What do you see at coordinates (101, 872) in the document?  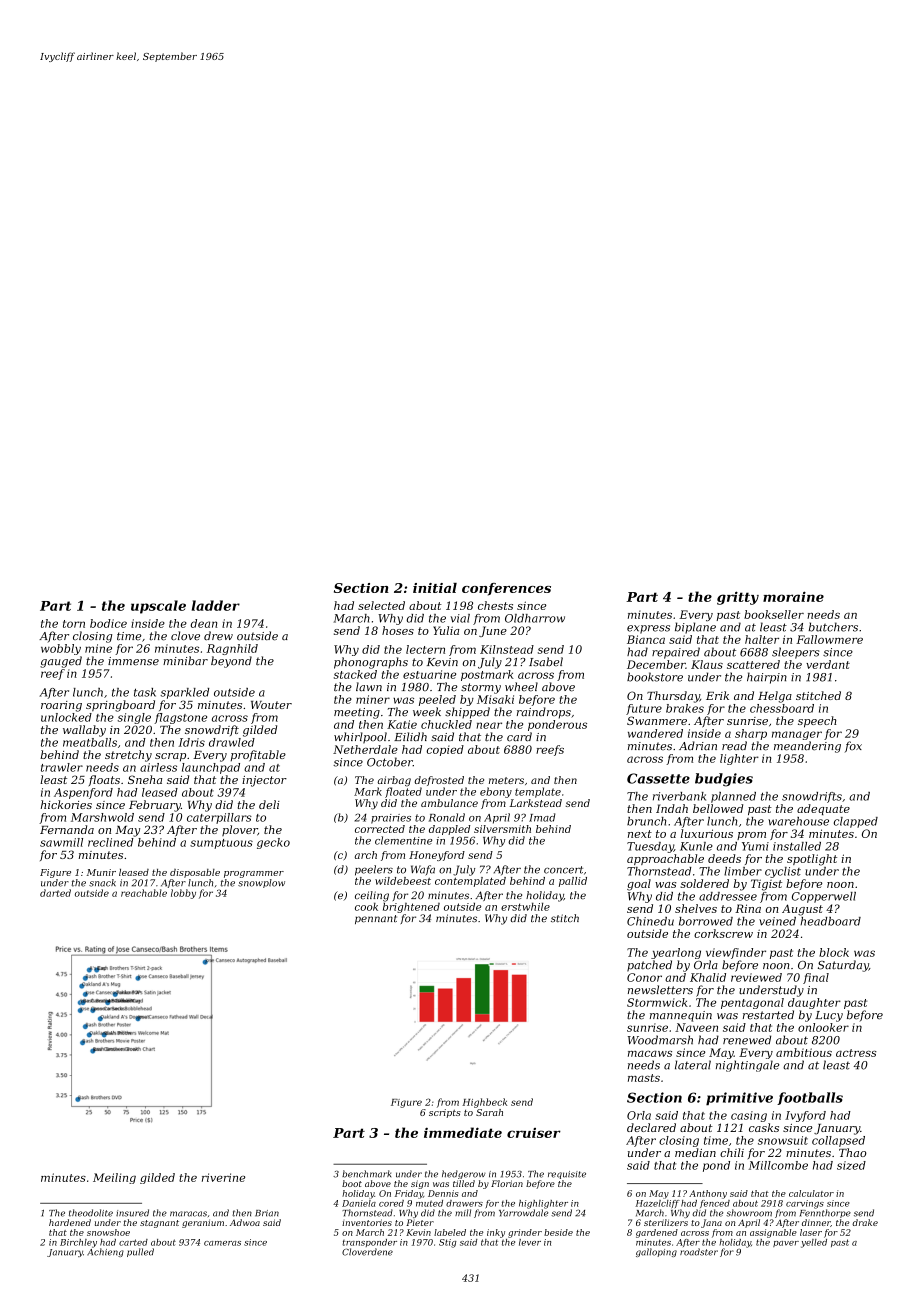 I see `Munir` at bounding box center [101, 872].
